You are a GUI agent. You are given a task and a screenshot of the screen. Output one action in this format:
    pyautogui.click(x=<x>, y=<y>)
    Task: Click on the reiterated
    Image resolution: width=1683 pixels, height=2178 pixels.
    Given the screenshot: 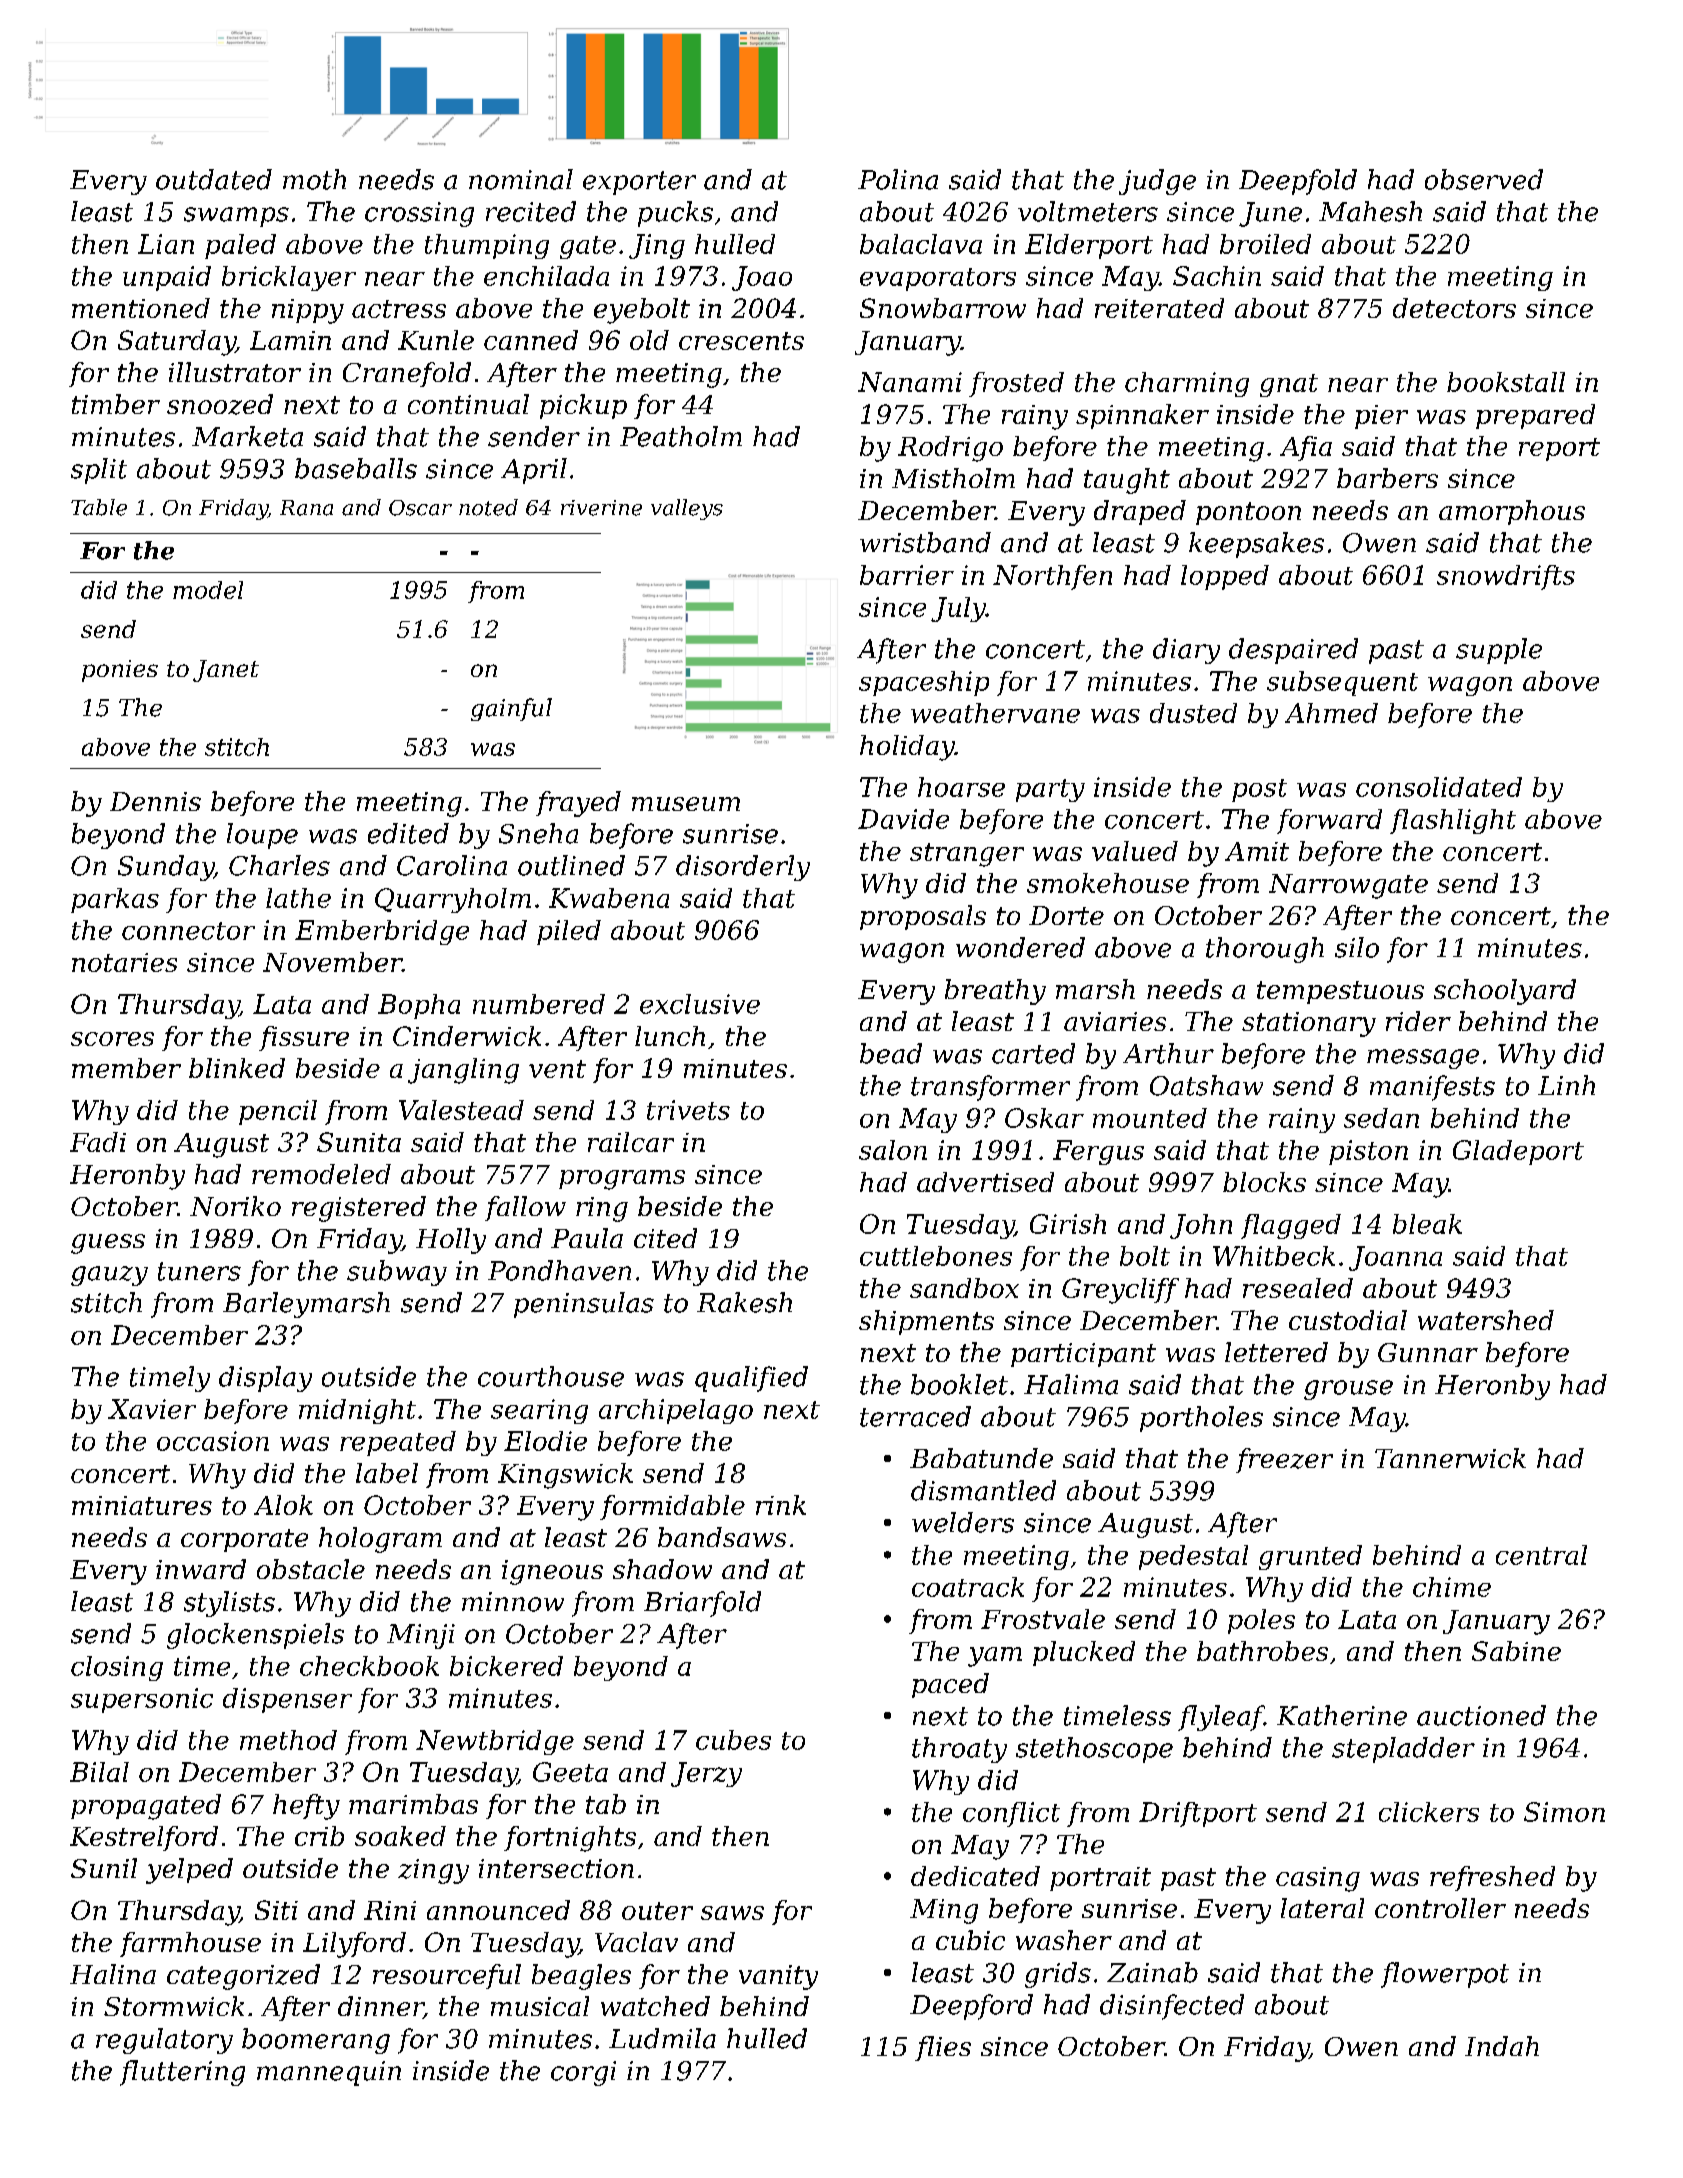 What is the action you would take?
    pyautogui.click(x=1159, y=308)
